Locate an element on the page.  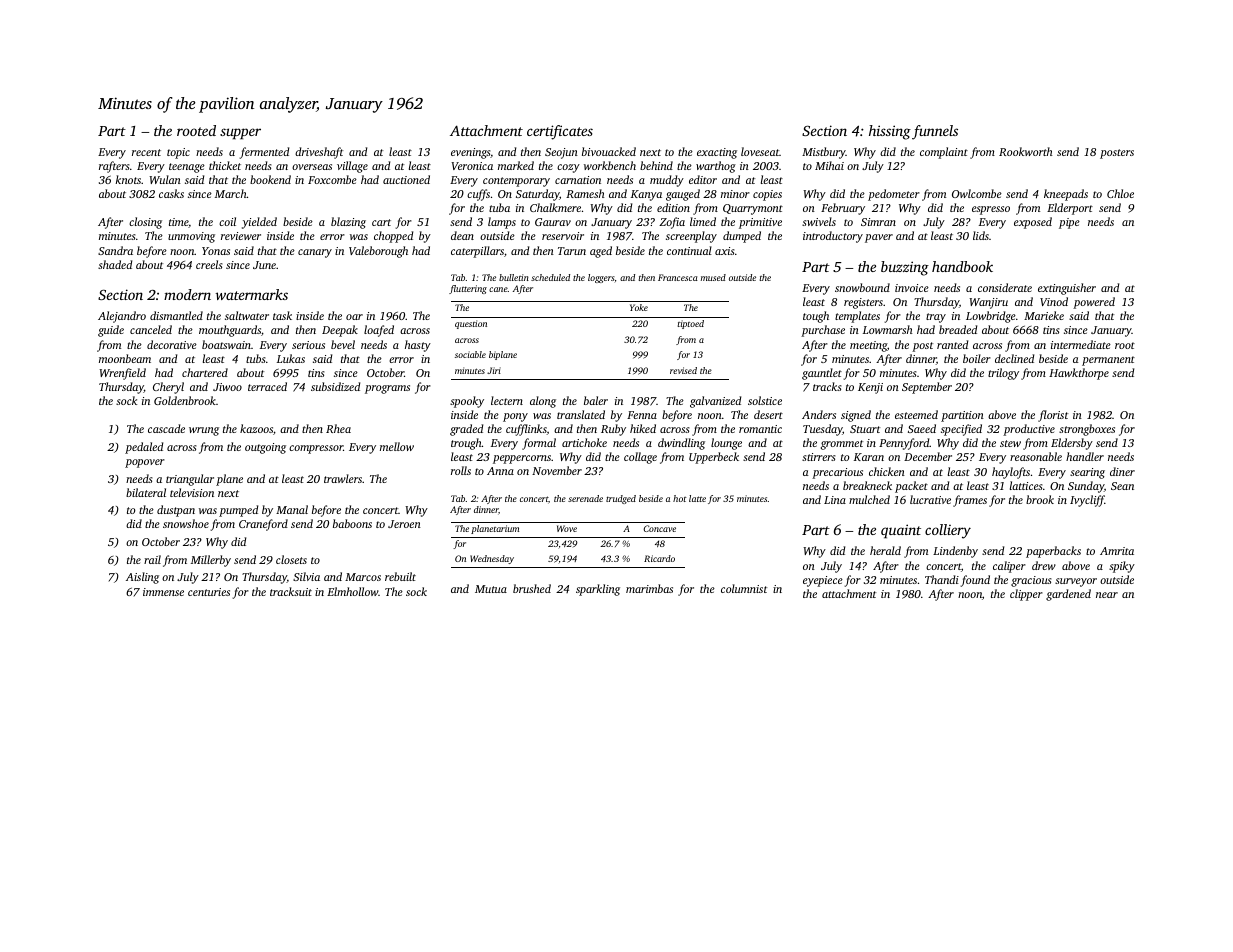
quaint is located at coordinates (901, 531).
